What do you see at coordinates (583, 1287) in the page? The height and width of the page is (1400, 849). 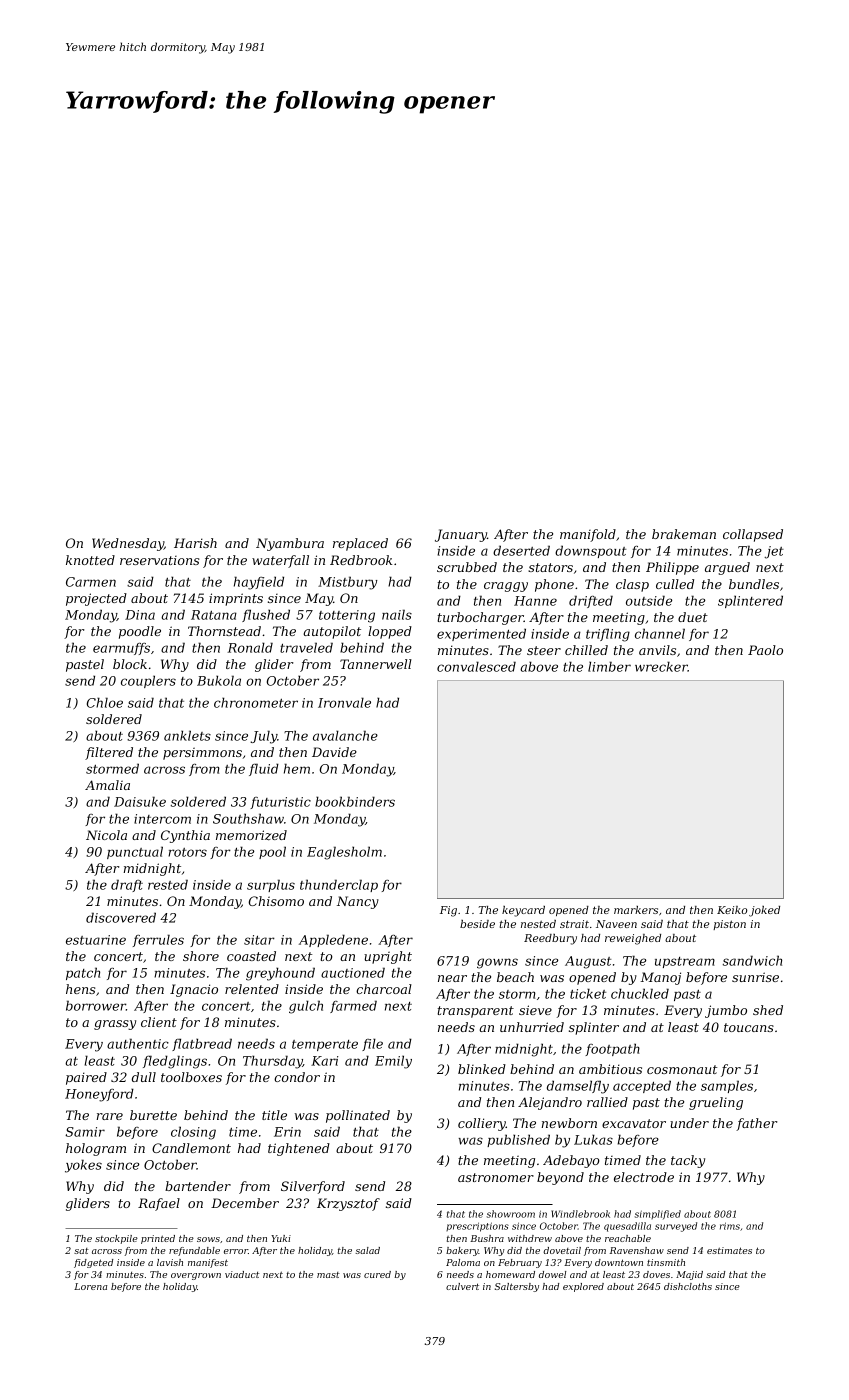 I see `explored` at bounding box center [583, 1287].
